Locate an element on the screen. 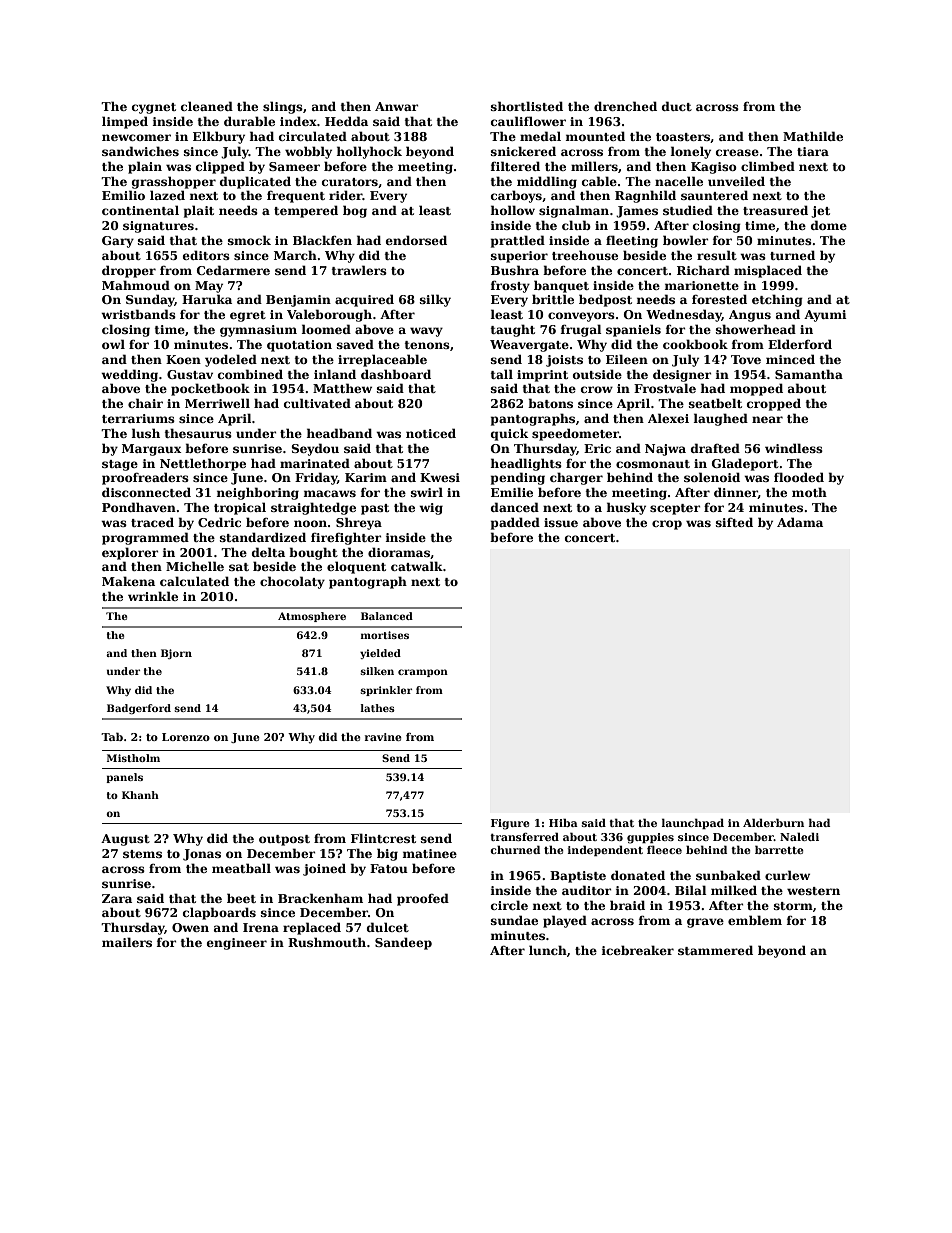 The height and width of the screenshot is (1233, 952). mailers is located at coordinates (127, 942).
